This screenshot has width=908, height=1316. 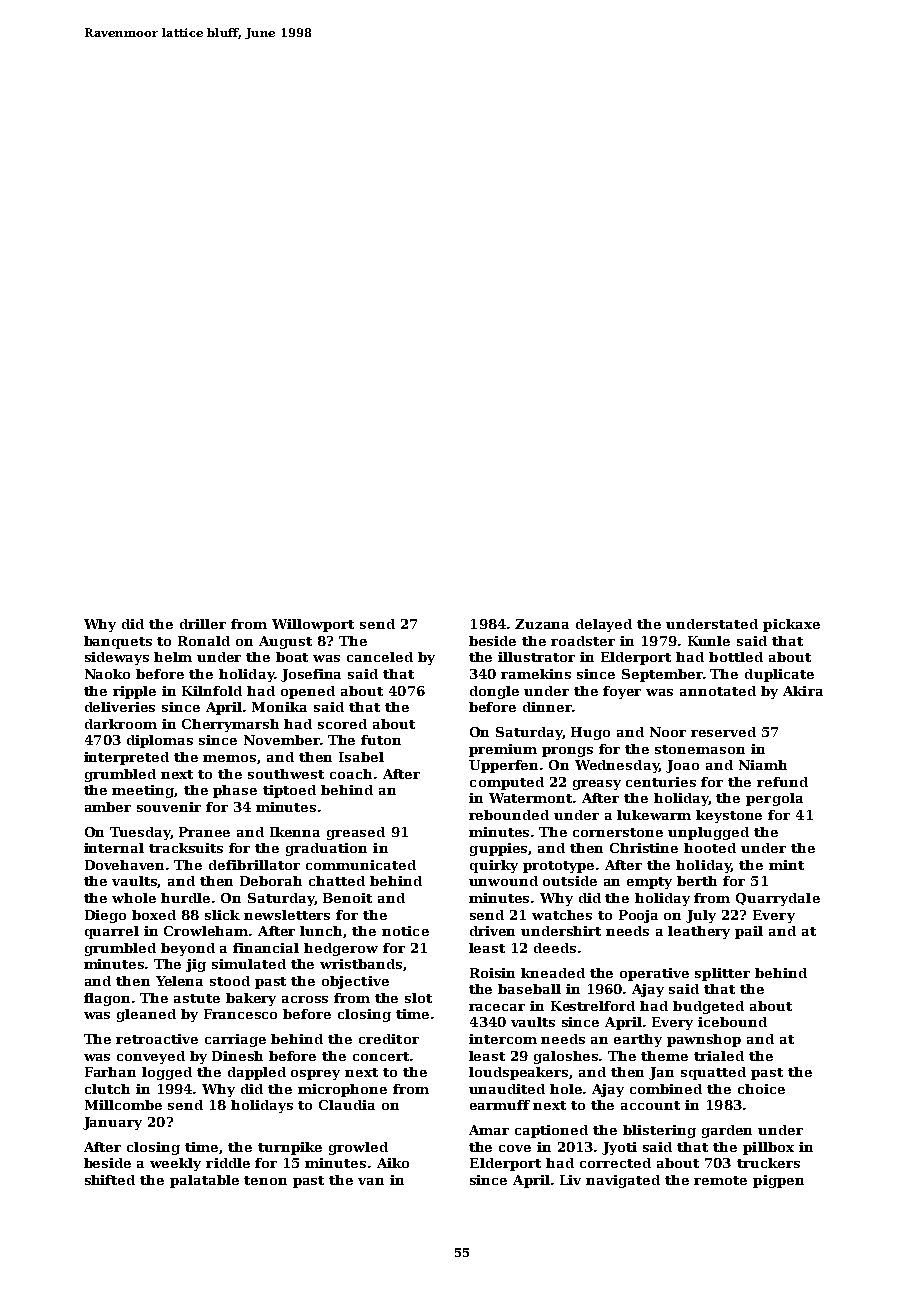 I want to click on shifted, so click(x=110, y=1180).
